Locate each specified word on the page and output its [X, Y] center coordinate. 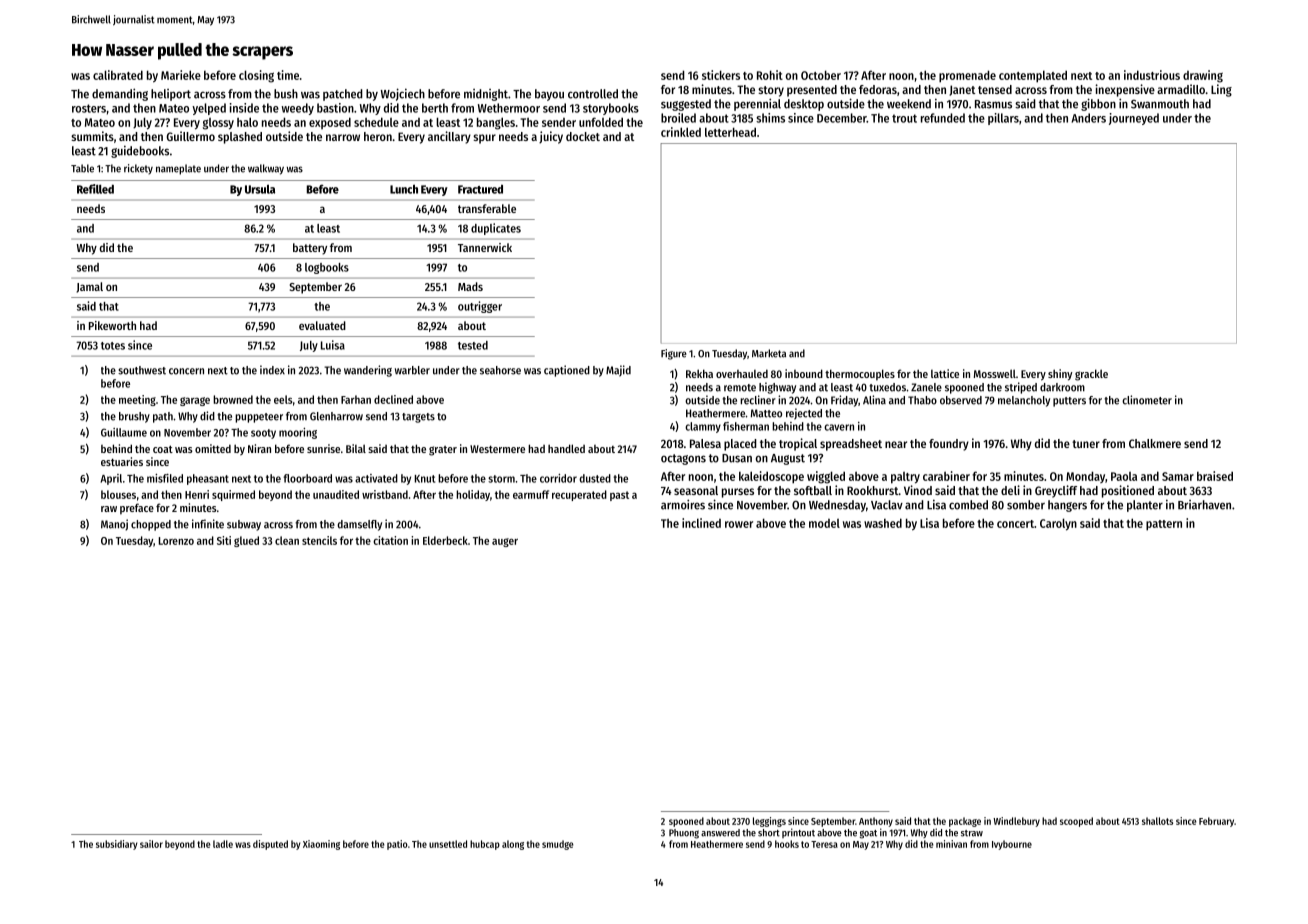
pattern [1164, 525]
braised [1215, 476]
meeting [137, 400]
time [288, 75]
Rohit [770, 75]
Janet [962, 90]
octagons [683, 459]
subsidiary [117, 845]
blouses [118, 494]
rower [739, 524]
